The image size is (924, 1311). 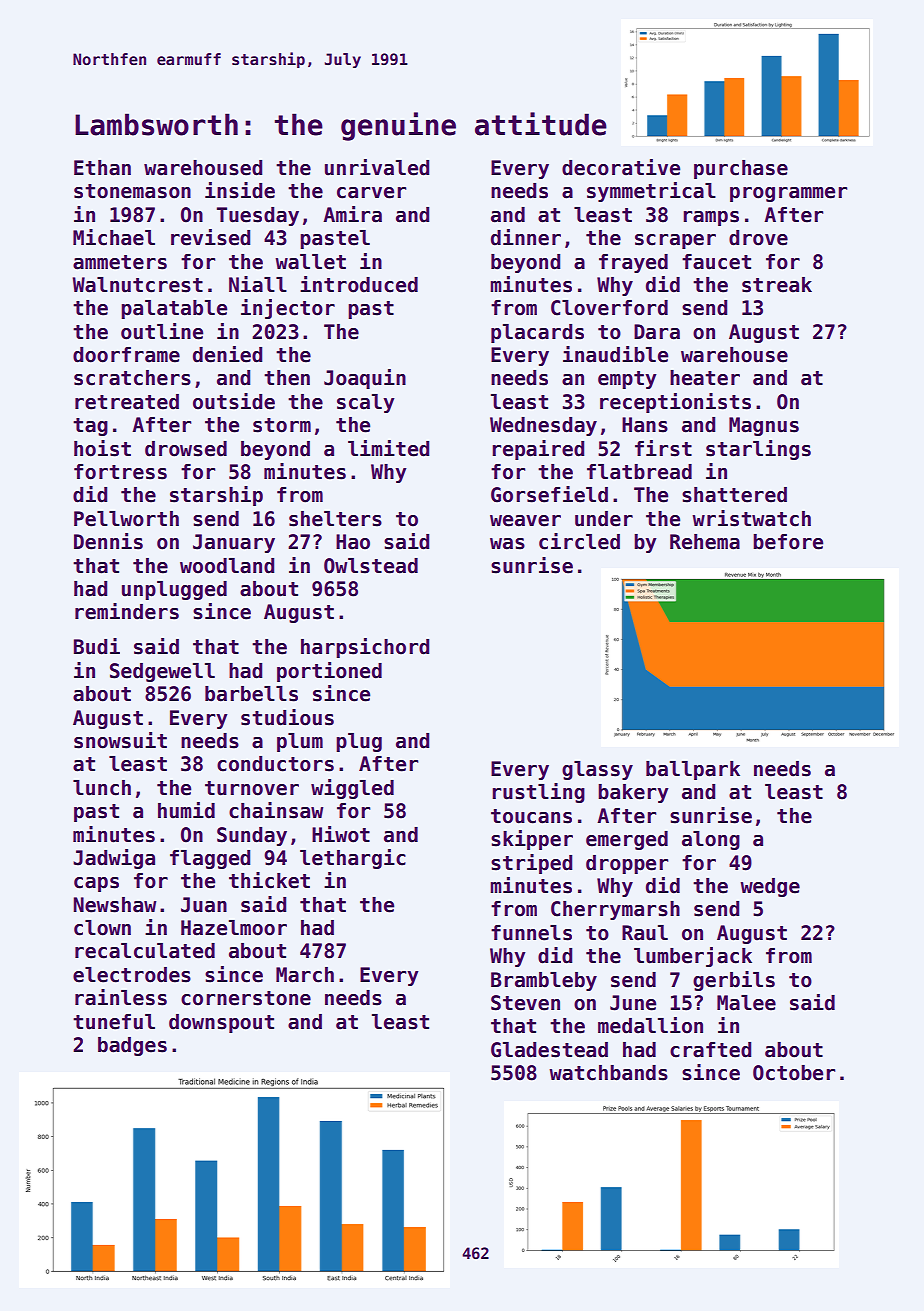 What do you see at coordinates (114, 1022) in the screenshot?
I see `tuneful` at bounding box center [114, 1022].
